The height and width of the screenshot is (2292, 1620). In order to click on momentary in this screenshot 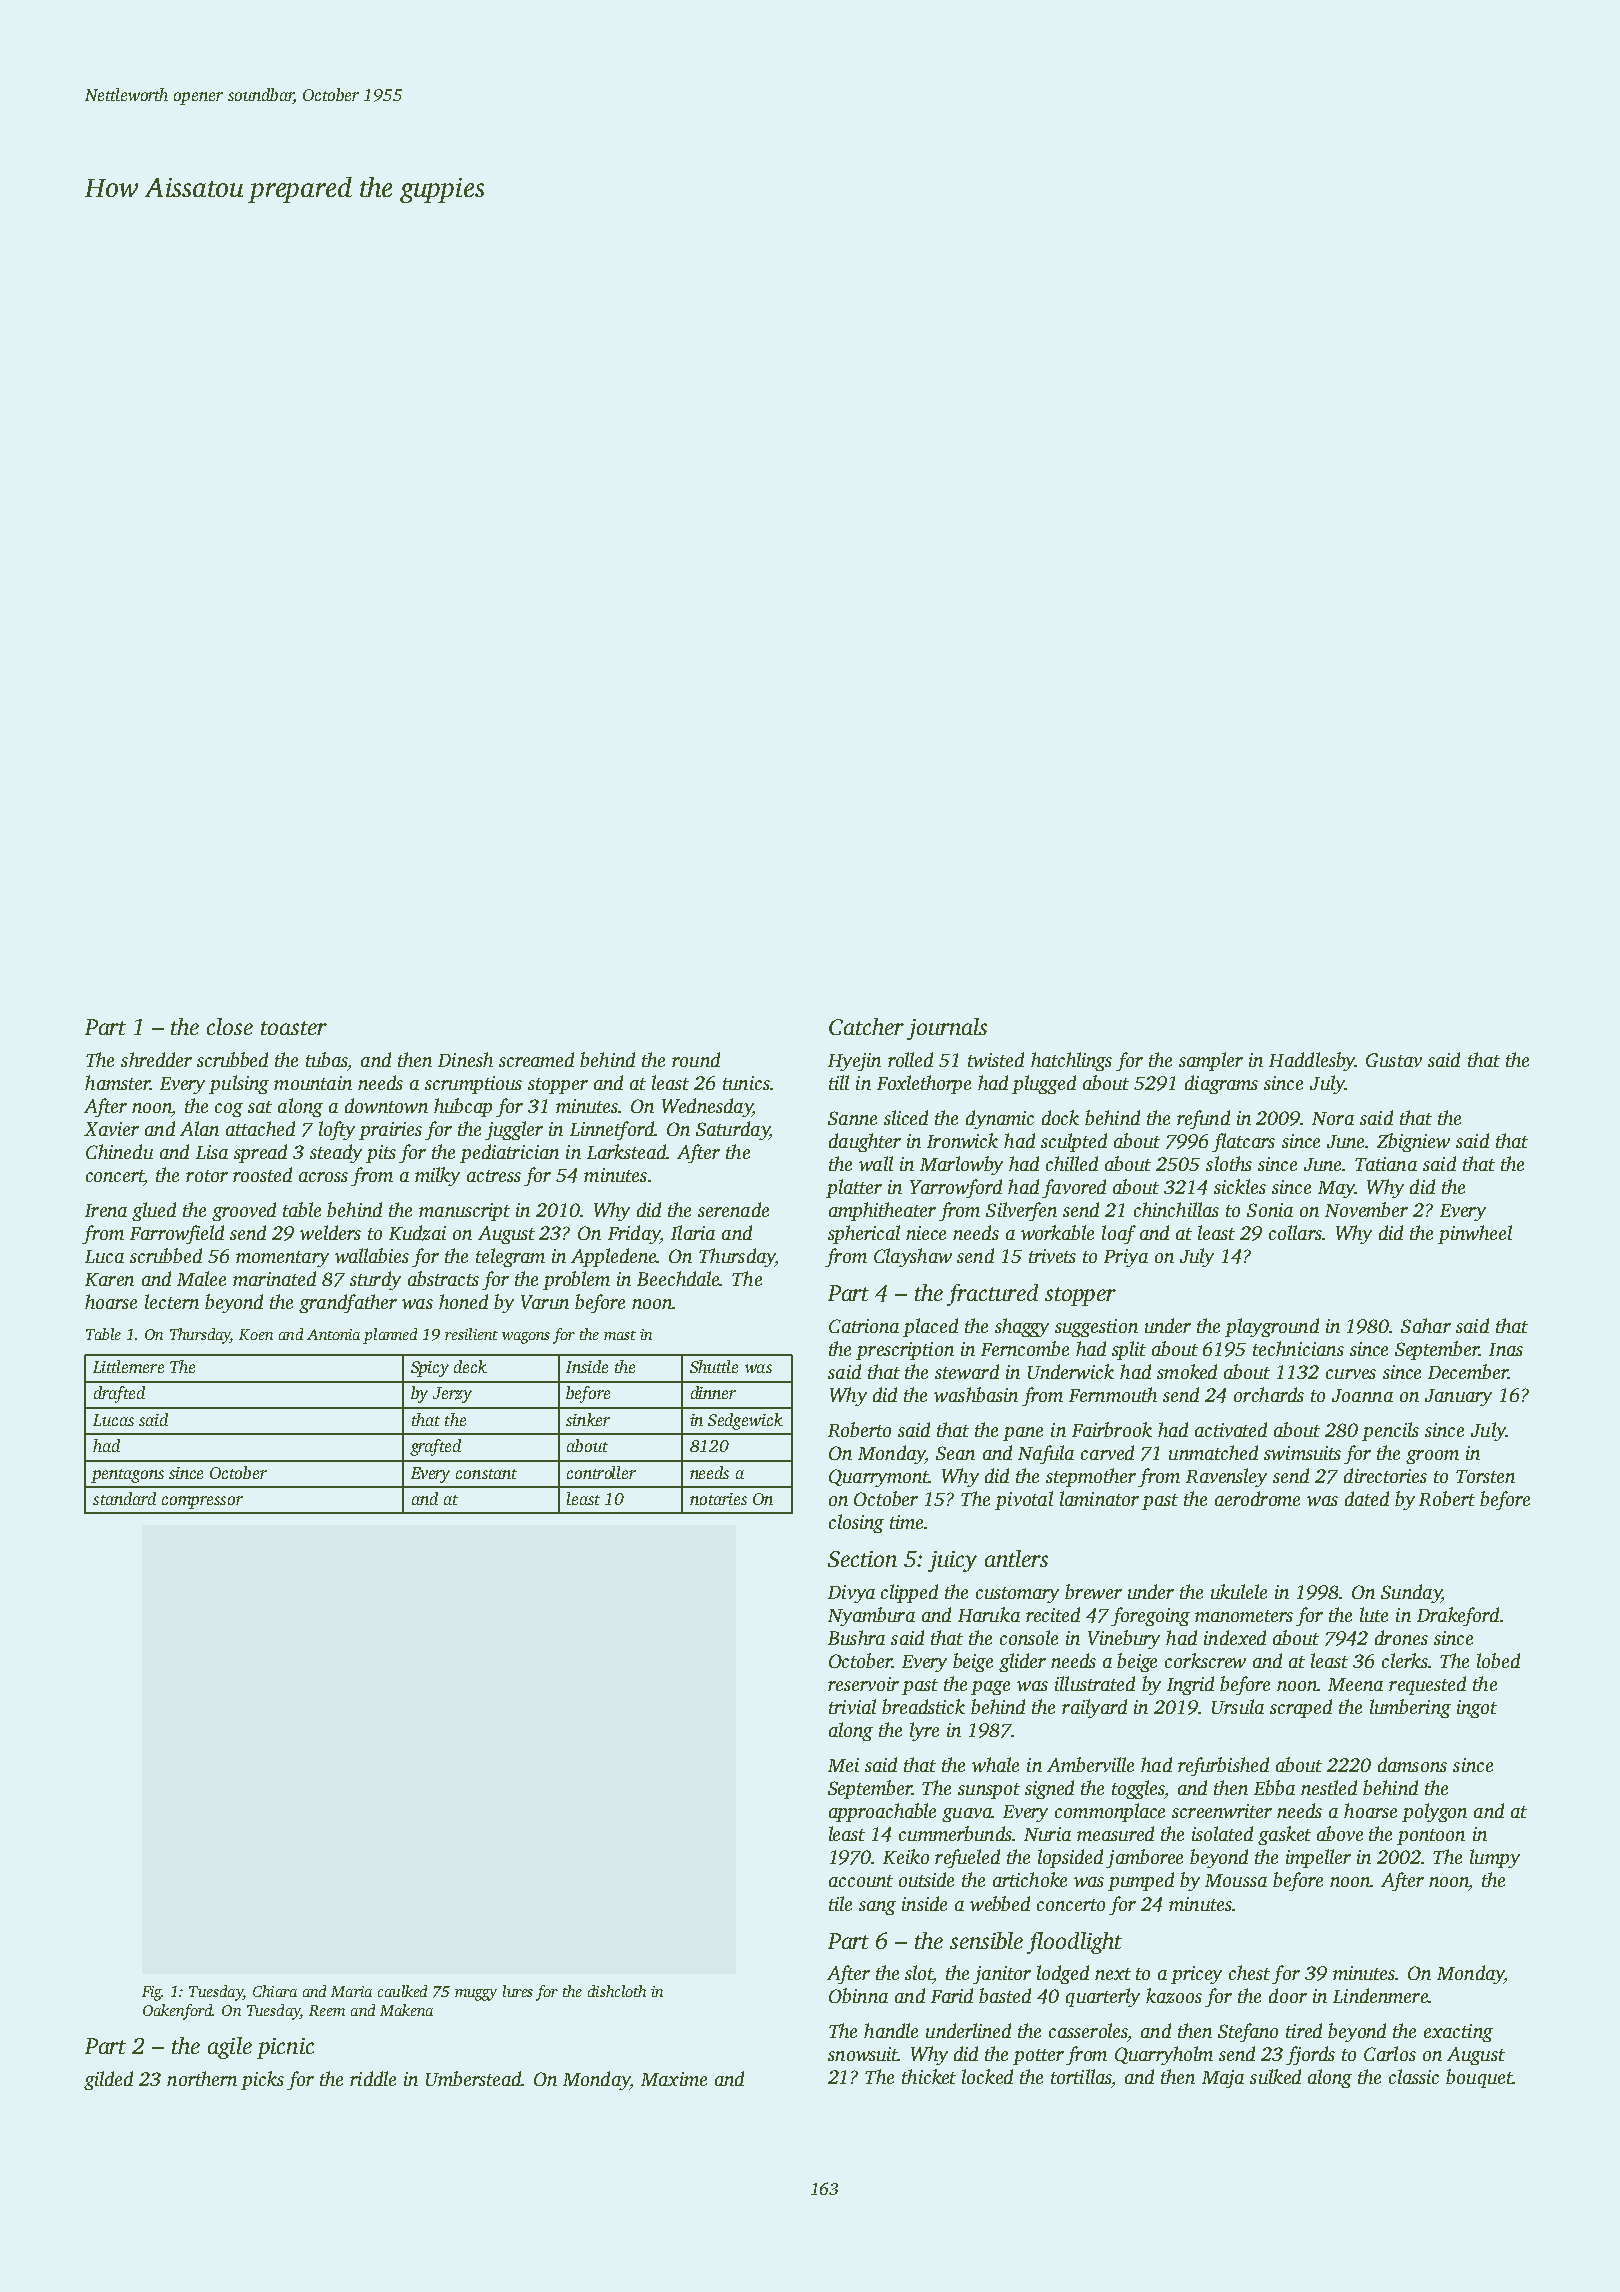, I will do `click(282, 1259)`.
